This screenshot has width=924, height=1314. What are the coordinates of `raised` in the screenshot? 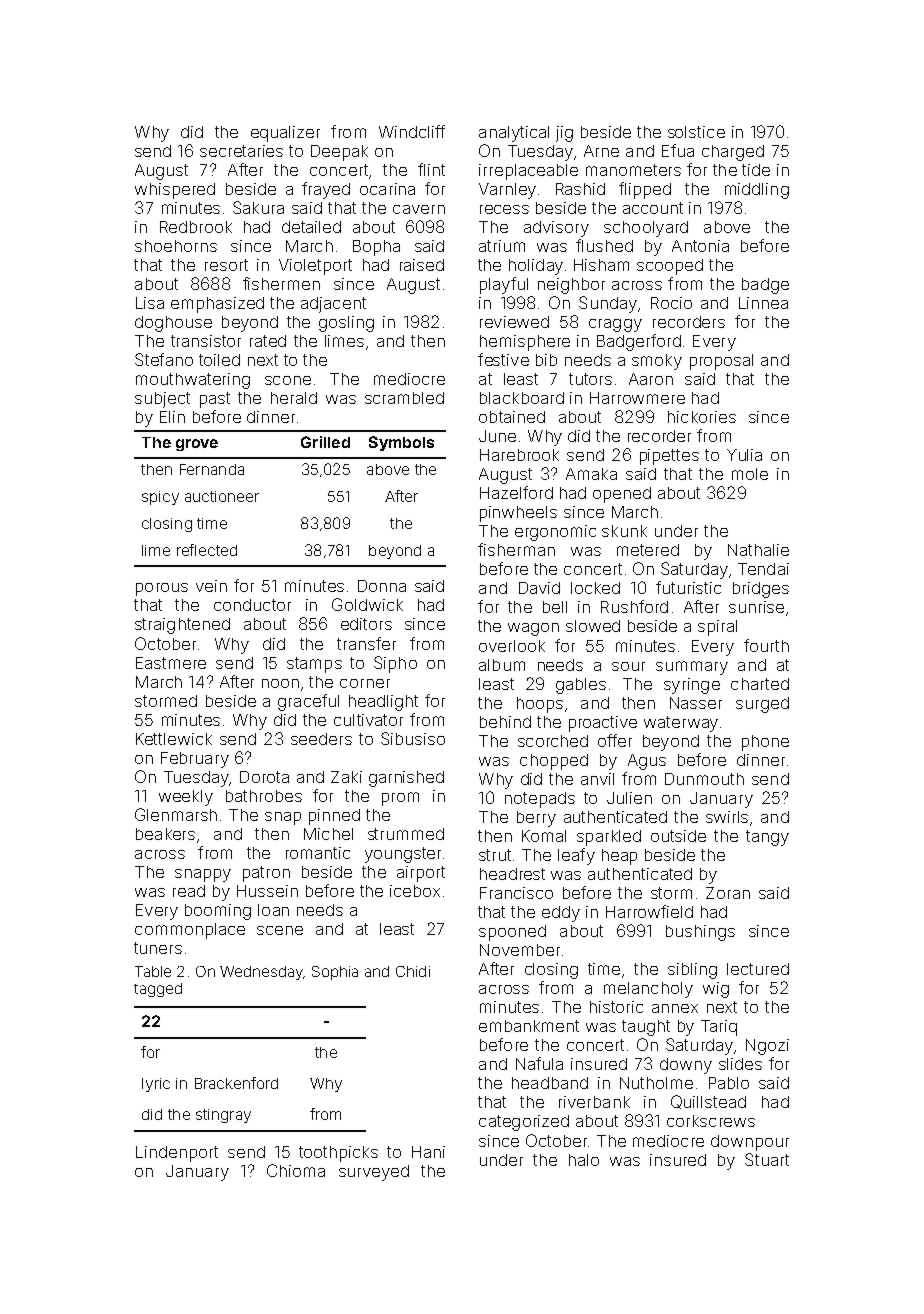 It's located at (422, 265).
